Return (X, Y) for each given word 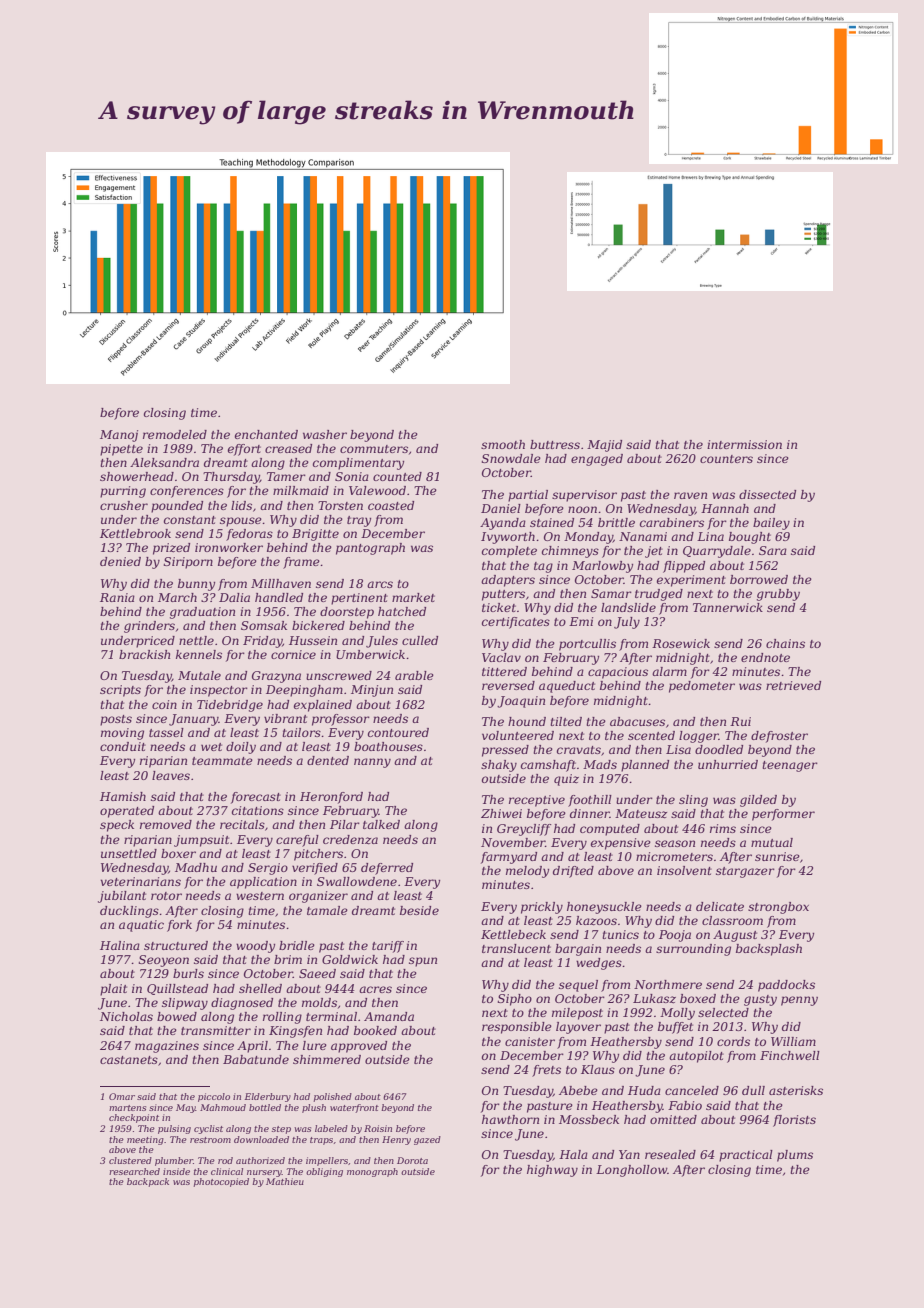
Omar (122, 1096)
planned (645, 766)
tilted (566, 721)
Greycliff (524, 830)
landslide (628, 607)
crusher (124, 505)
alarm (669, 671)
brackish (144, 654)
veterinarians (140, 881)
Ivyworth (508, 538)
